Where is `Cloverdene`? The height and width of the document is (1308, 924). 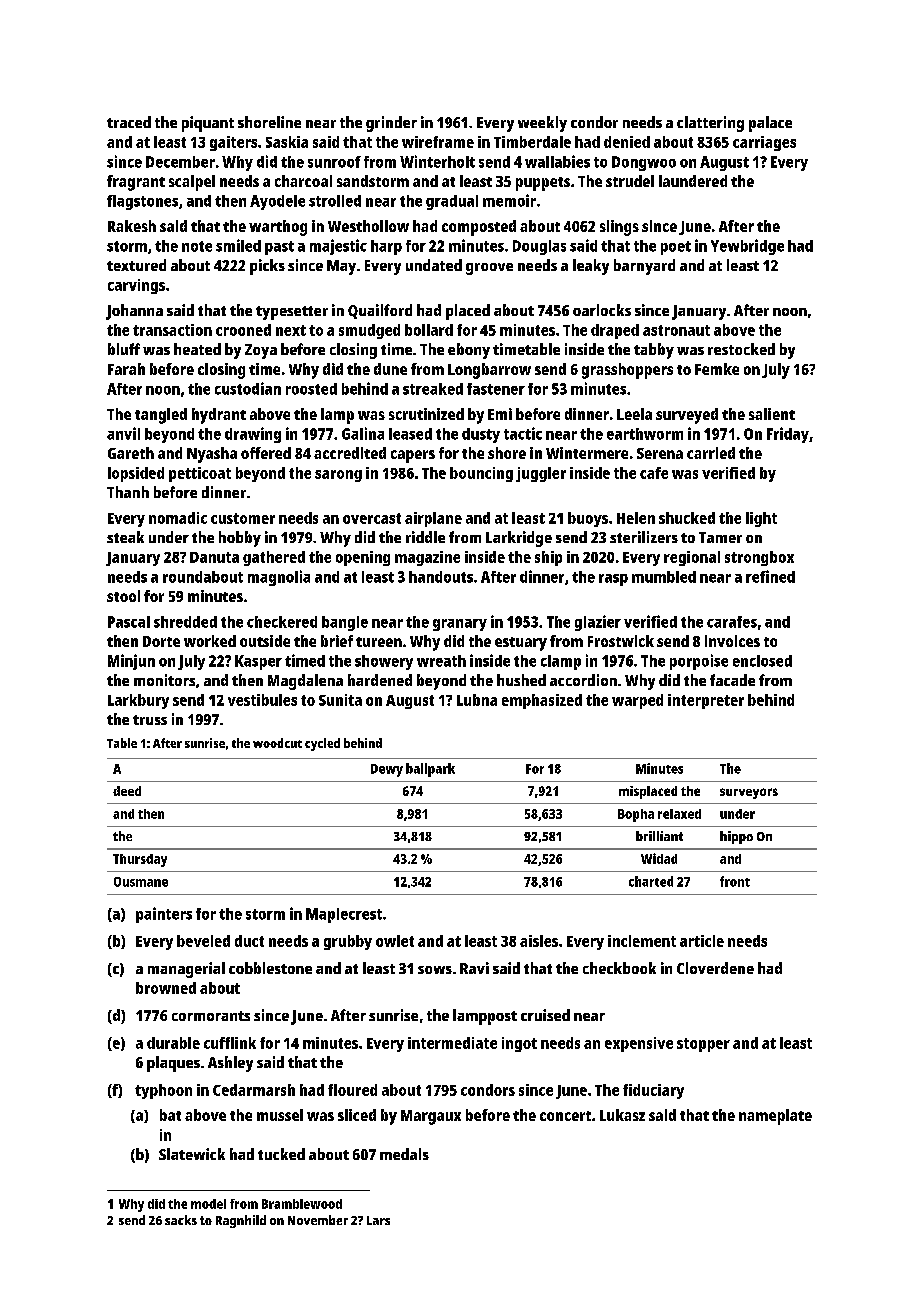 Cloverdene is located at coordinates (715, 968).
